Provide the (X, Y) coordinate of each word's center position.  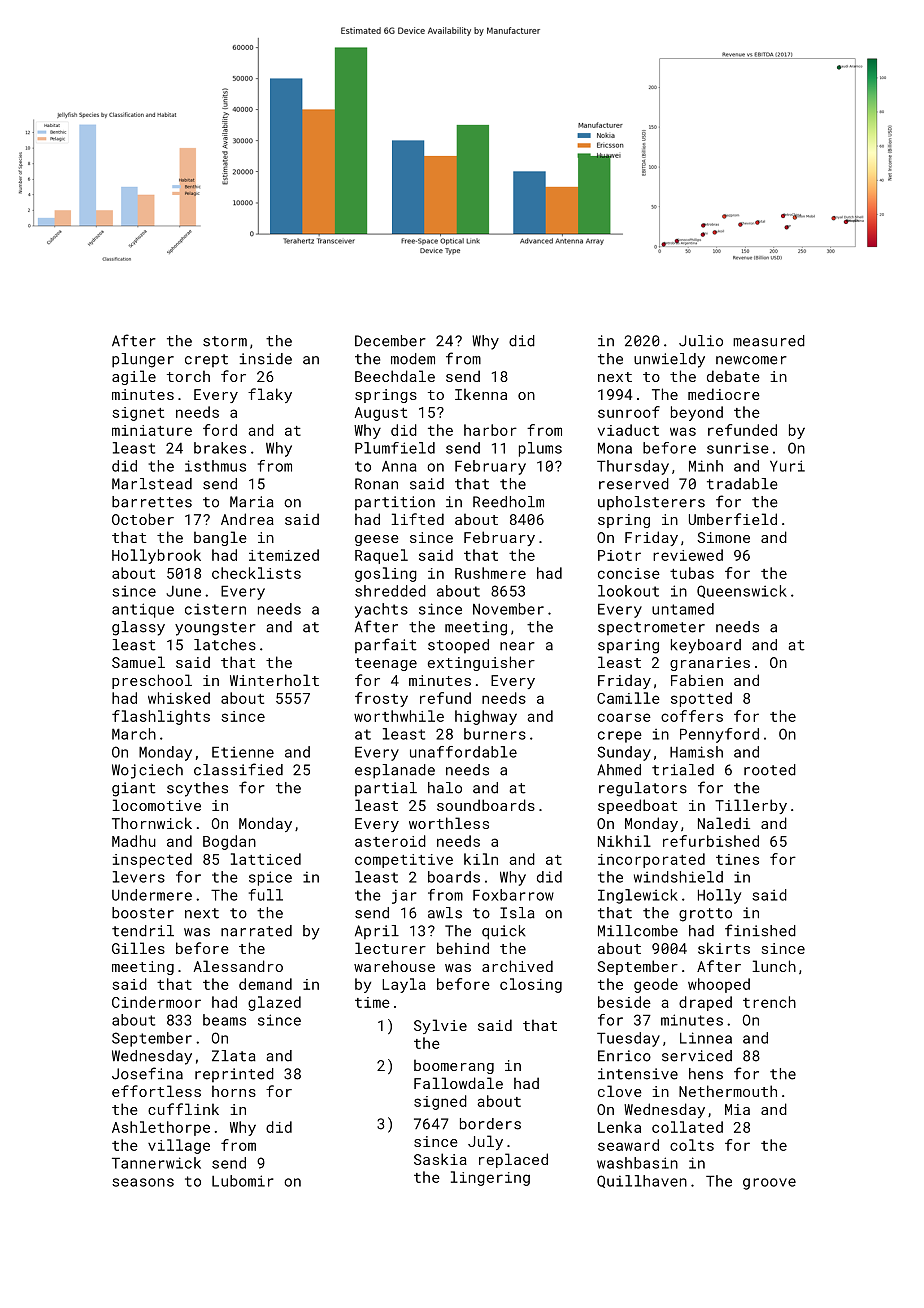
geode (656, 985)
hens (706, 1074)
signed (440, 1102)
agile (134, 377)
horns (234, 1091)
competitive (404, 861)
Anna (399, 466)
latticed (266, 859)
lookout (628, 591)
